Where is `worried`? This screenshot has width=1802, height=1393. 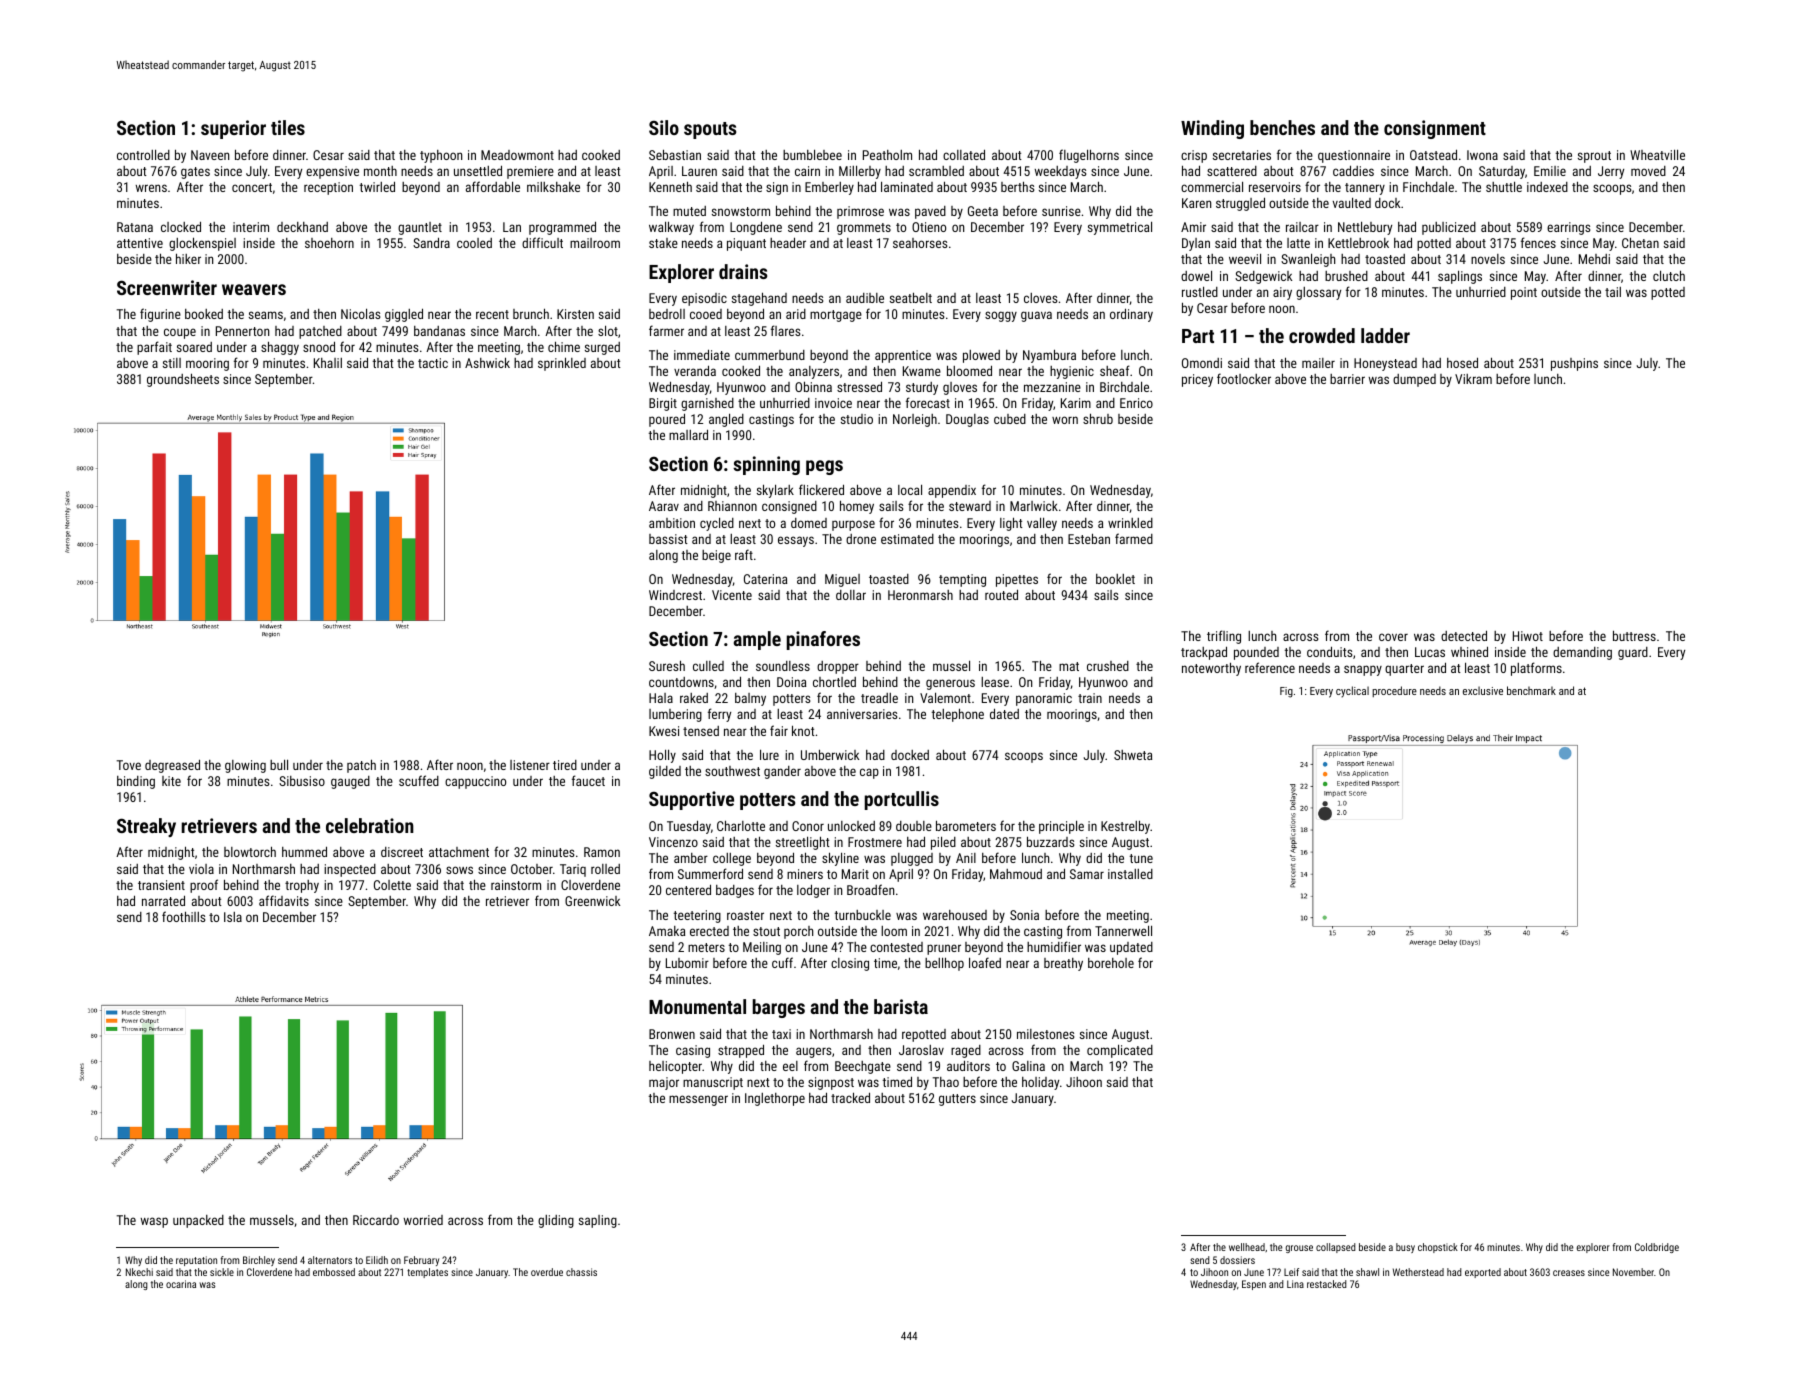 worried is located at coordinates (423, 1220).
